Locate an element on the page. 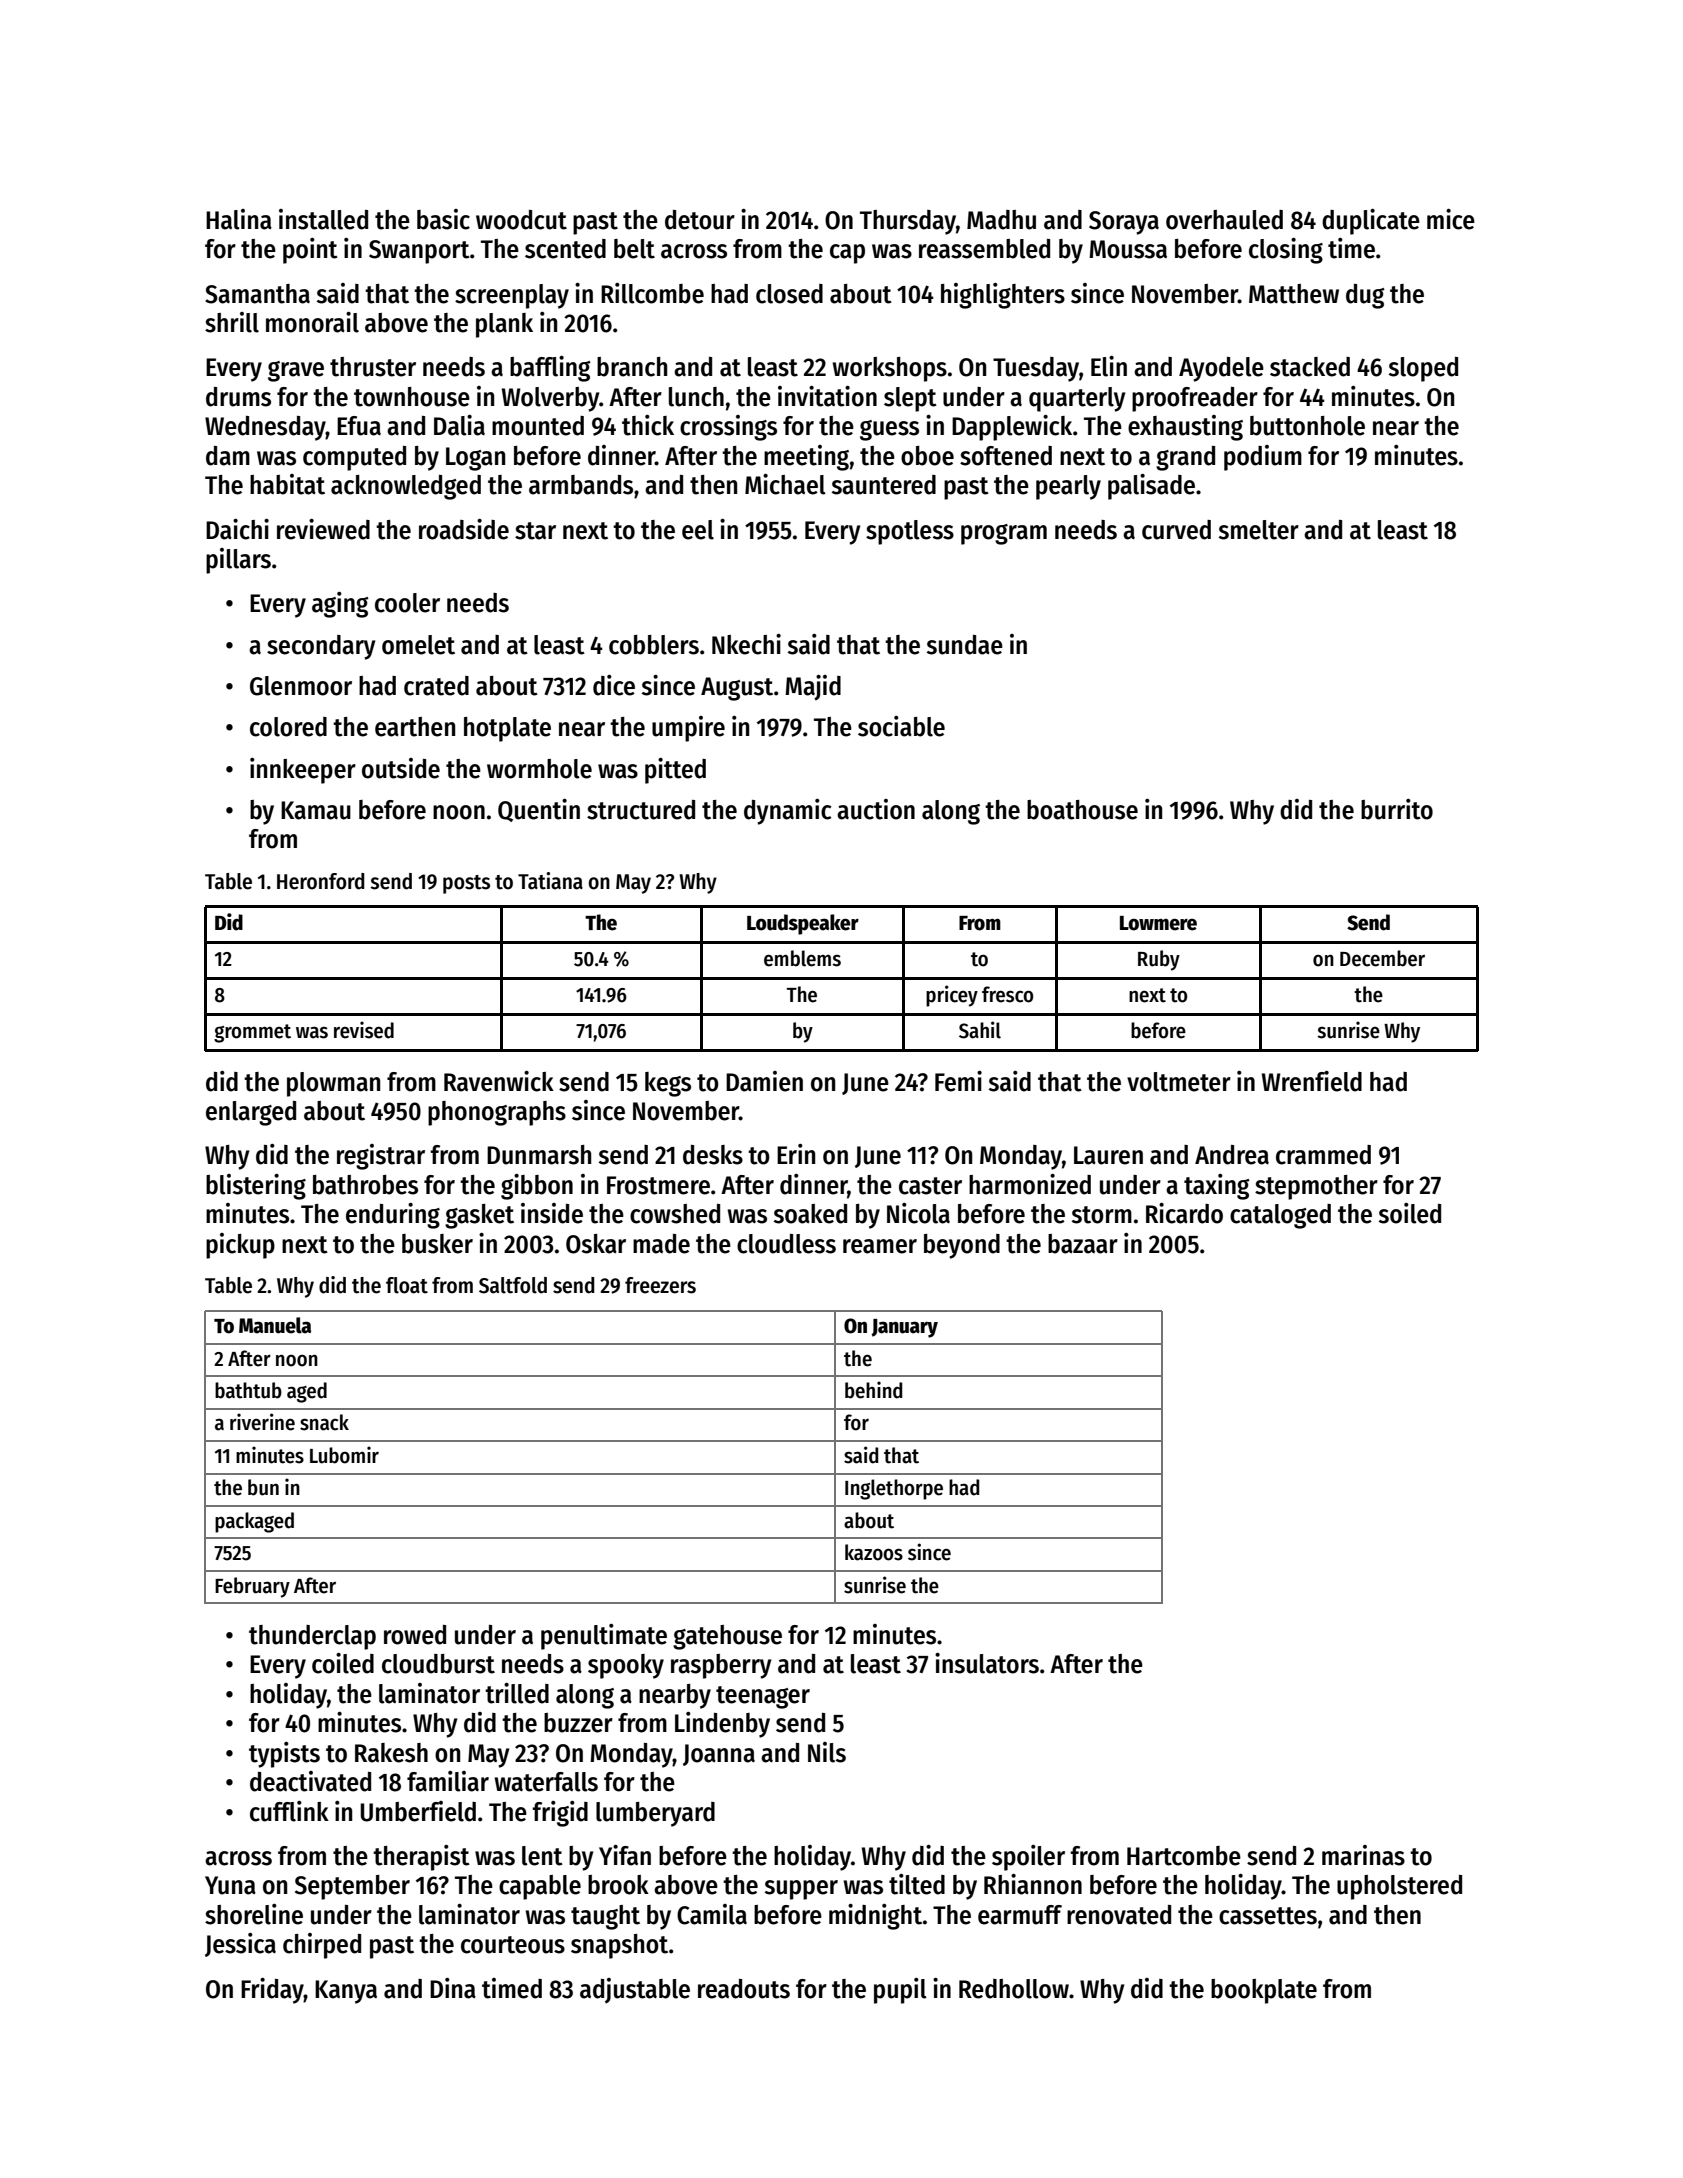 The height and width of the image is (2178, 1683). installed is located at coordinates (323, 219).
